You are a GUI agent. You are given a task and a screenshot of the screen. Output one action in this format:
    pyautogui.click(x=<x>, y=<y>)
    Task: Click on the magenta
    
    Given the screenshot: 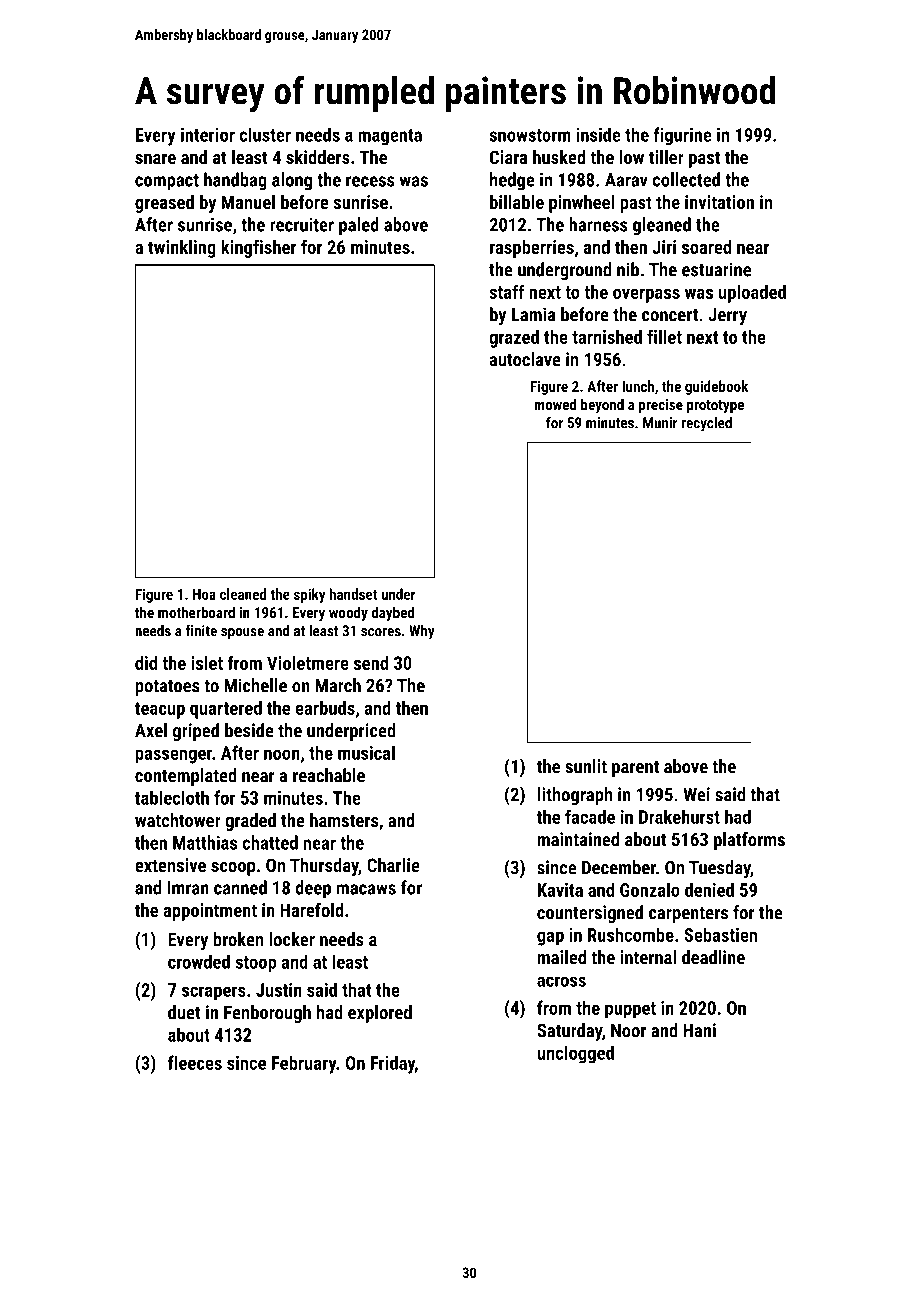 What is the action you would take?
    pyautogui.click(x=390, y=137)
